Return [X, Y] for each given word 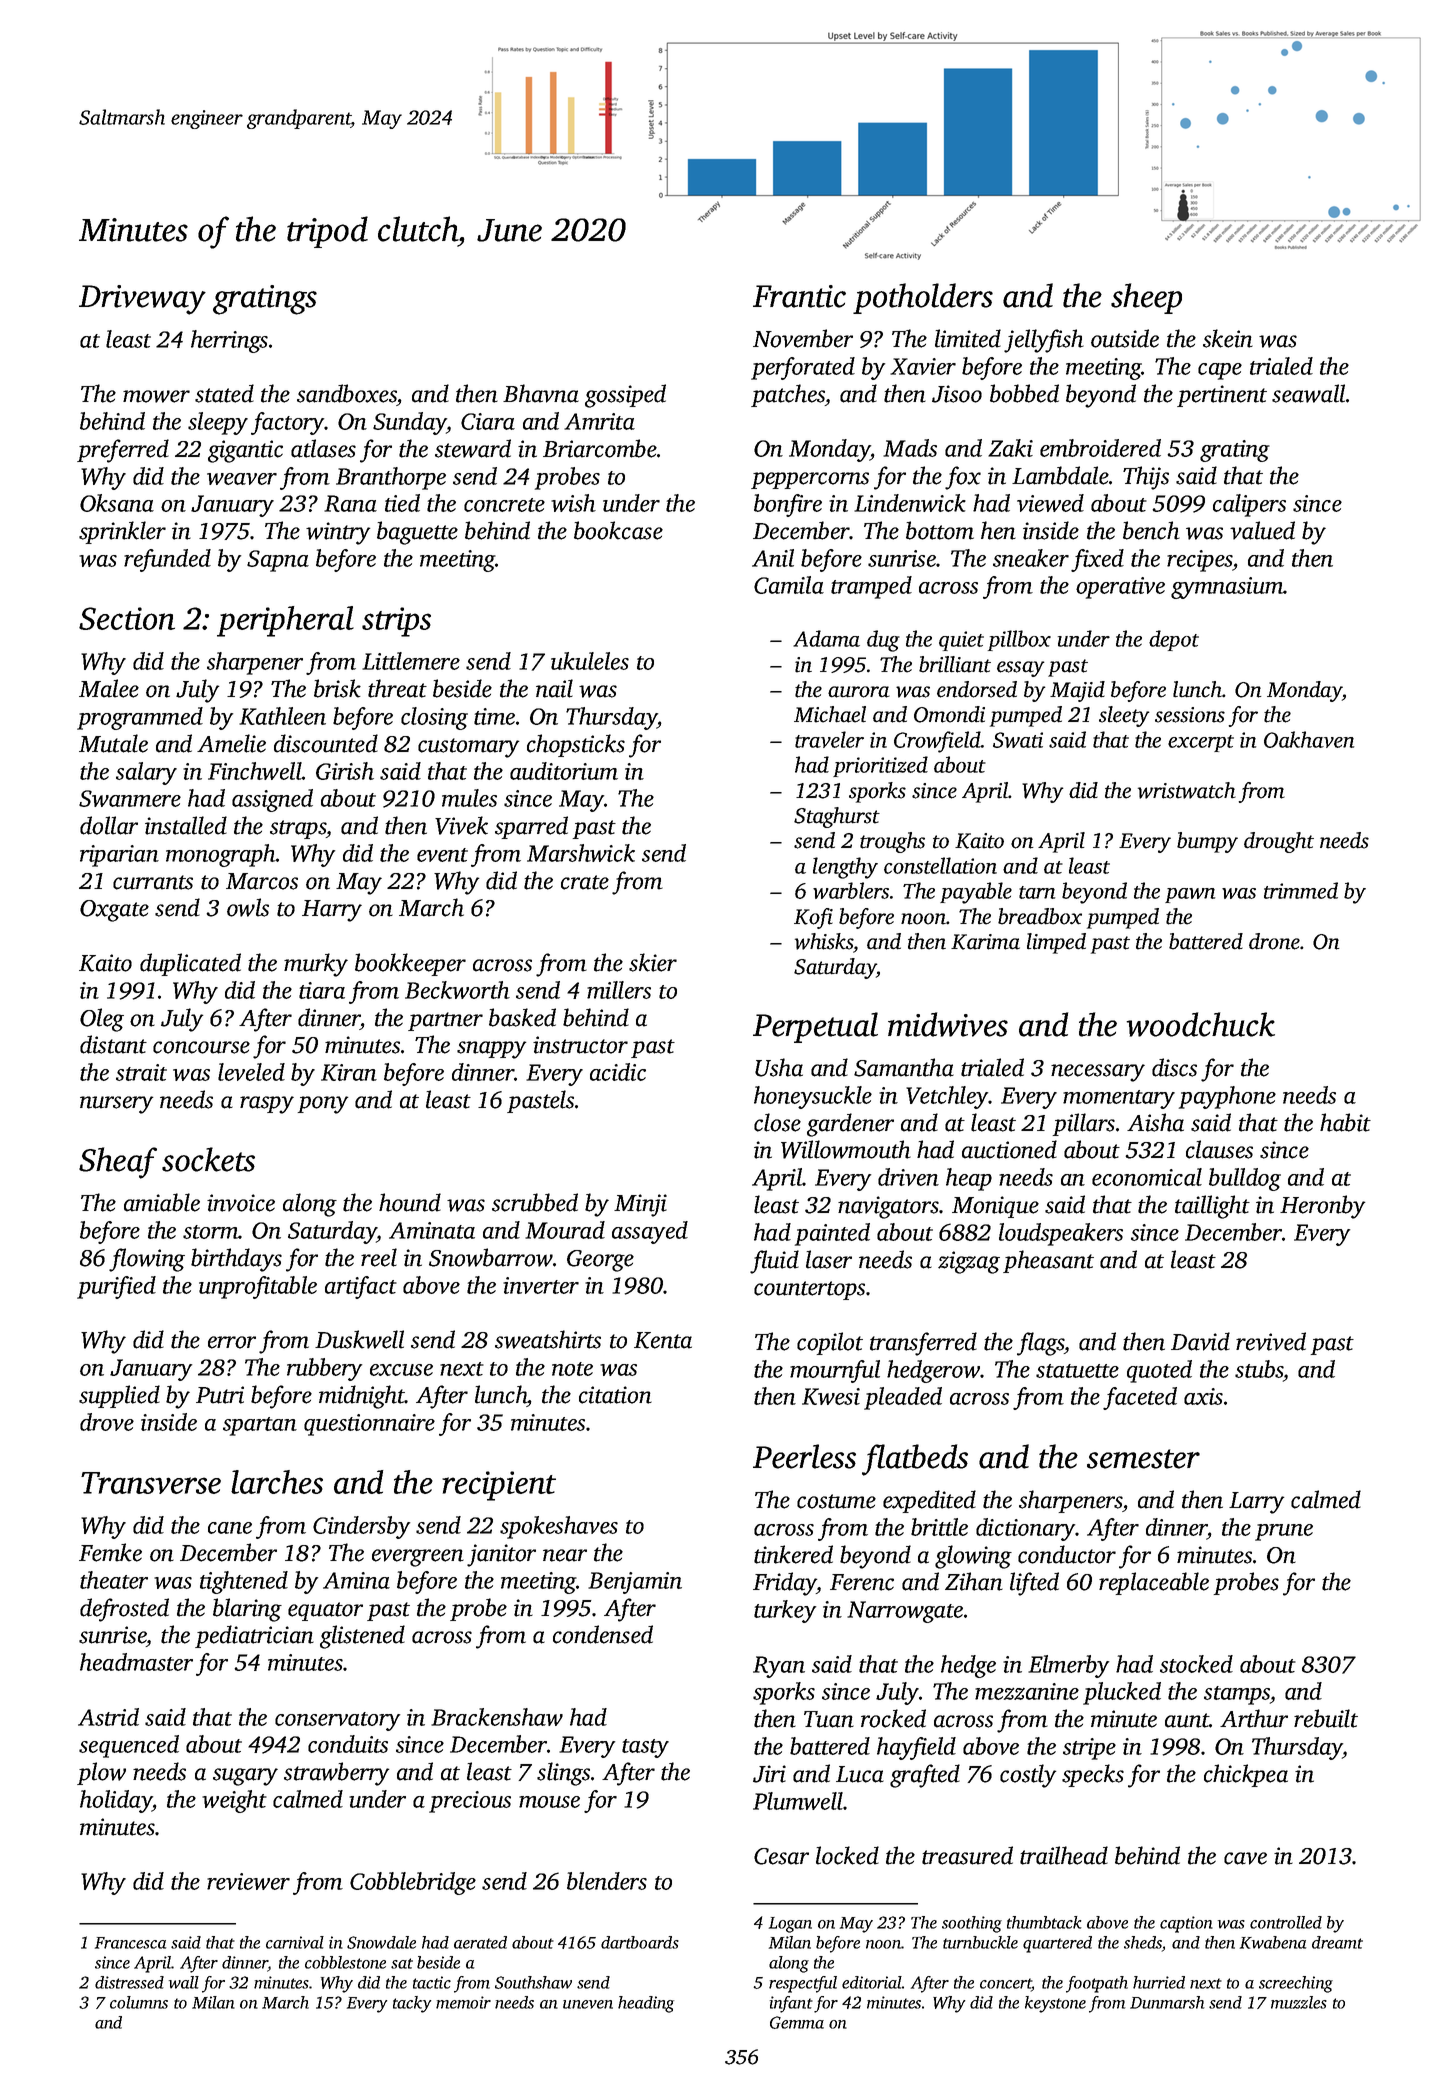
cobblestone [345, 1962]
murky [316, 965]
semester [1143, 1459]
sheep [1146, 298]
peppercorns [810, 480]
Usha [779, 1067]
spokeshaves [559, 1527]
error [232, 1342]
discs [1174, 1067]
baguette [417, 533]
